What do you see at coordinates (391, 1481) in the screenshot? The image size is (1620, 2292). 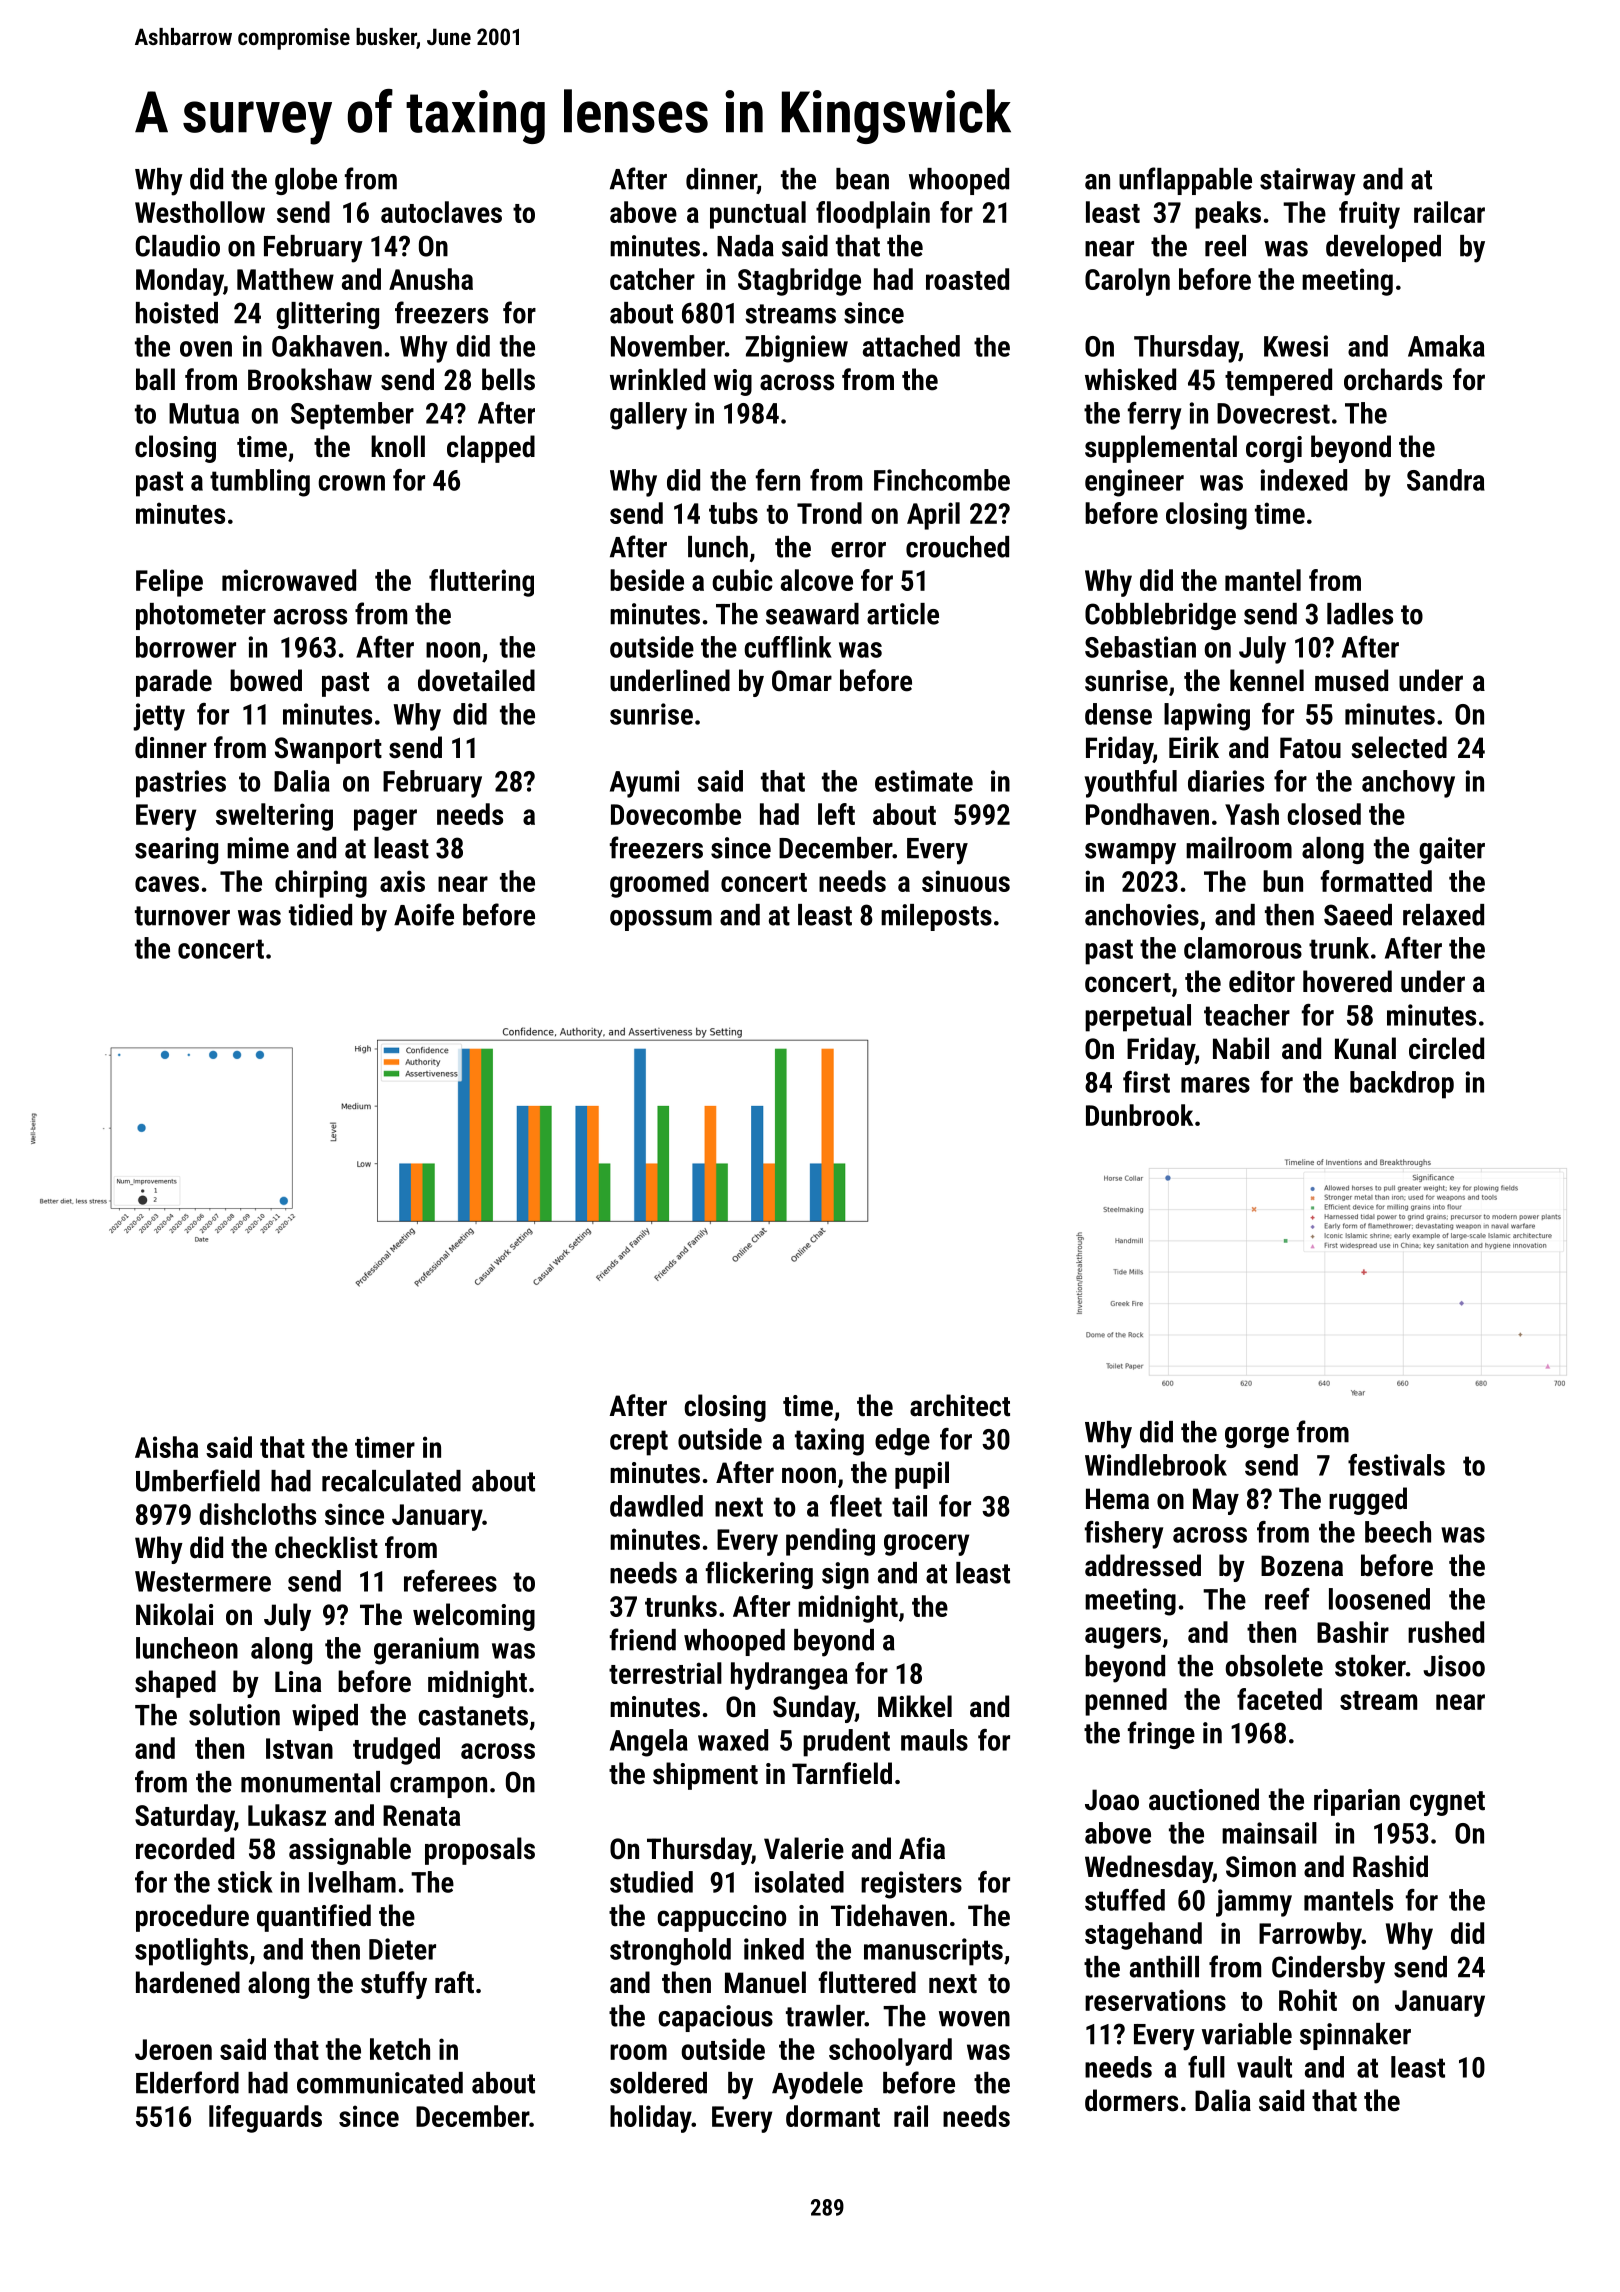 I see `recalculated` at bounding box center [391, 1481].
